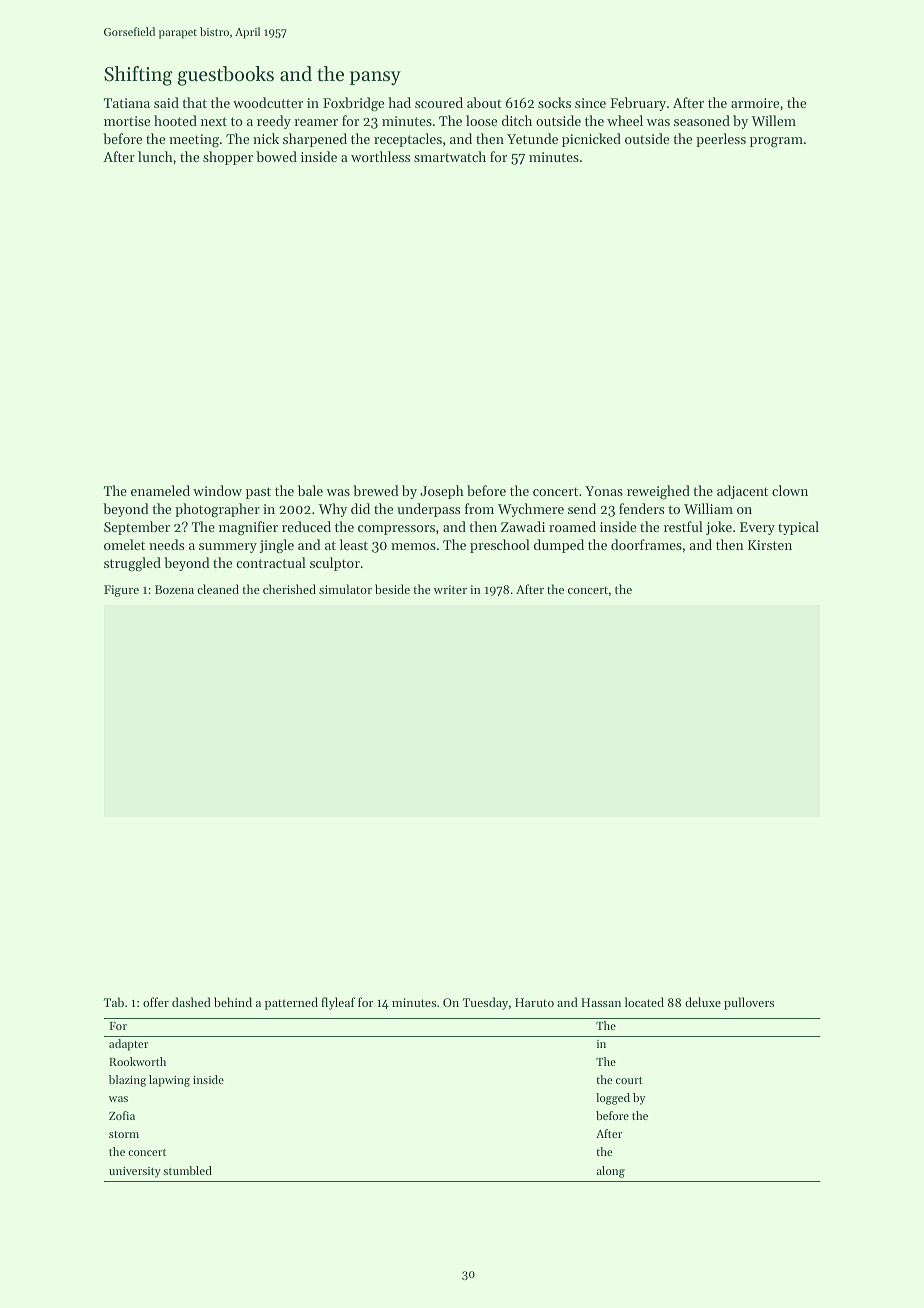 The width and height of the screenshot is (924, 1308). I want to click on needs, so click(166, 544).
